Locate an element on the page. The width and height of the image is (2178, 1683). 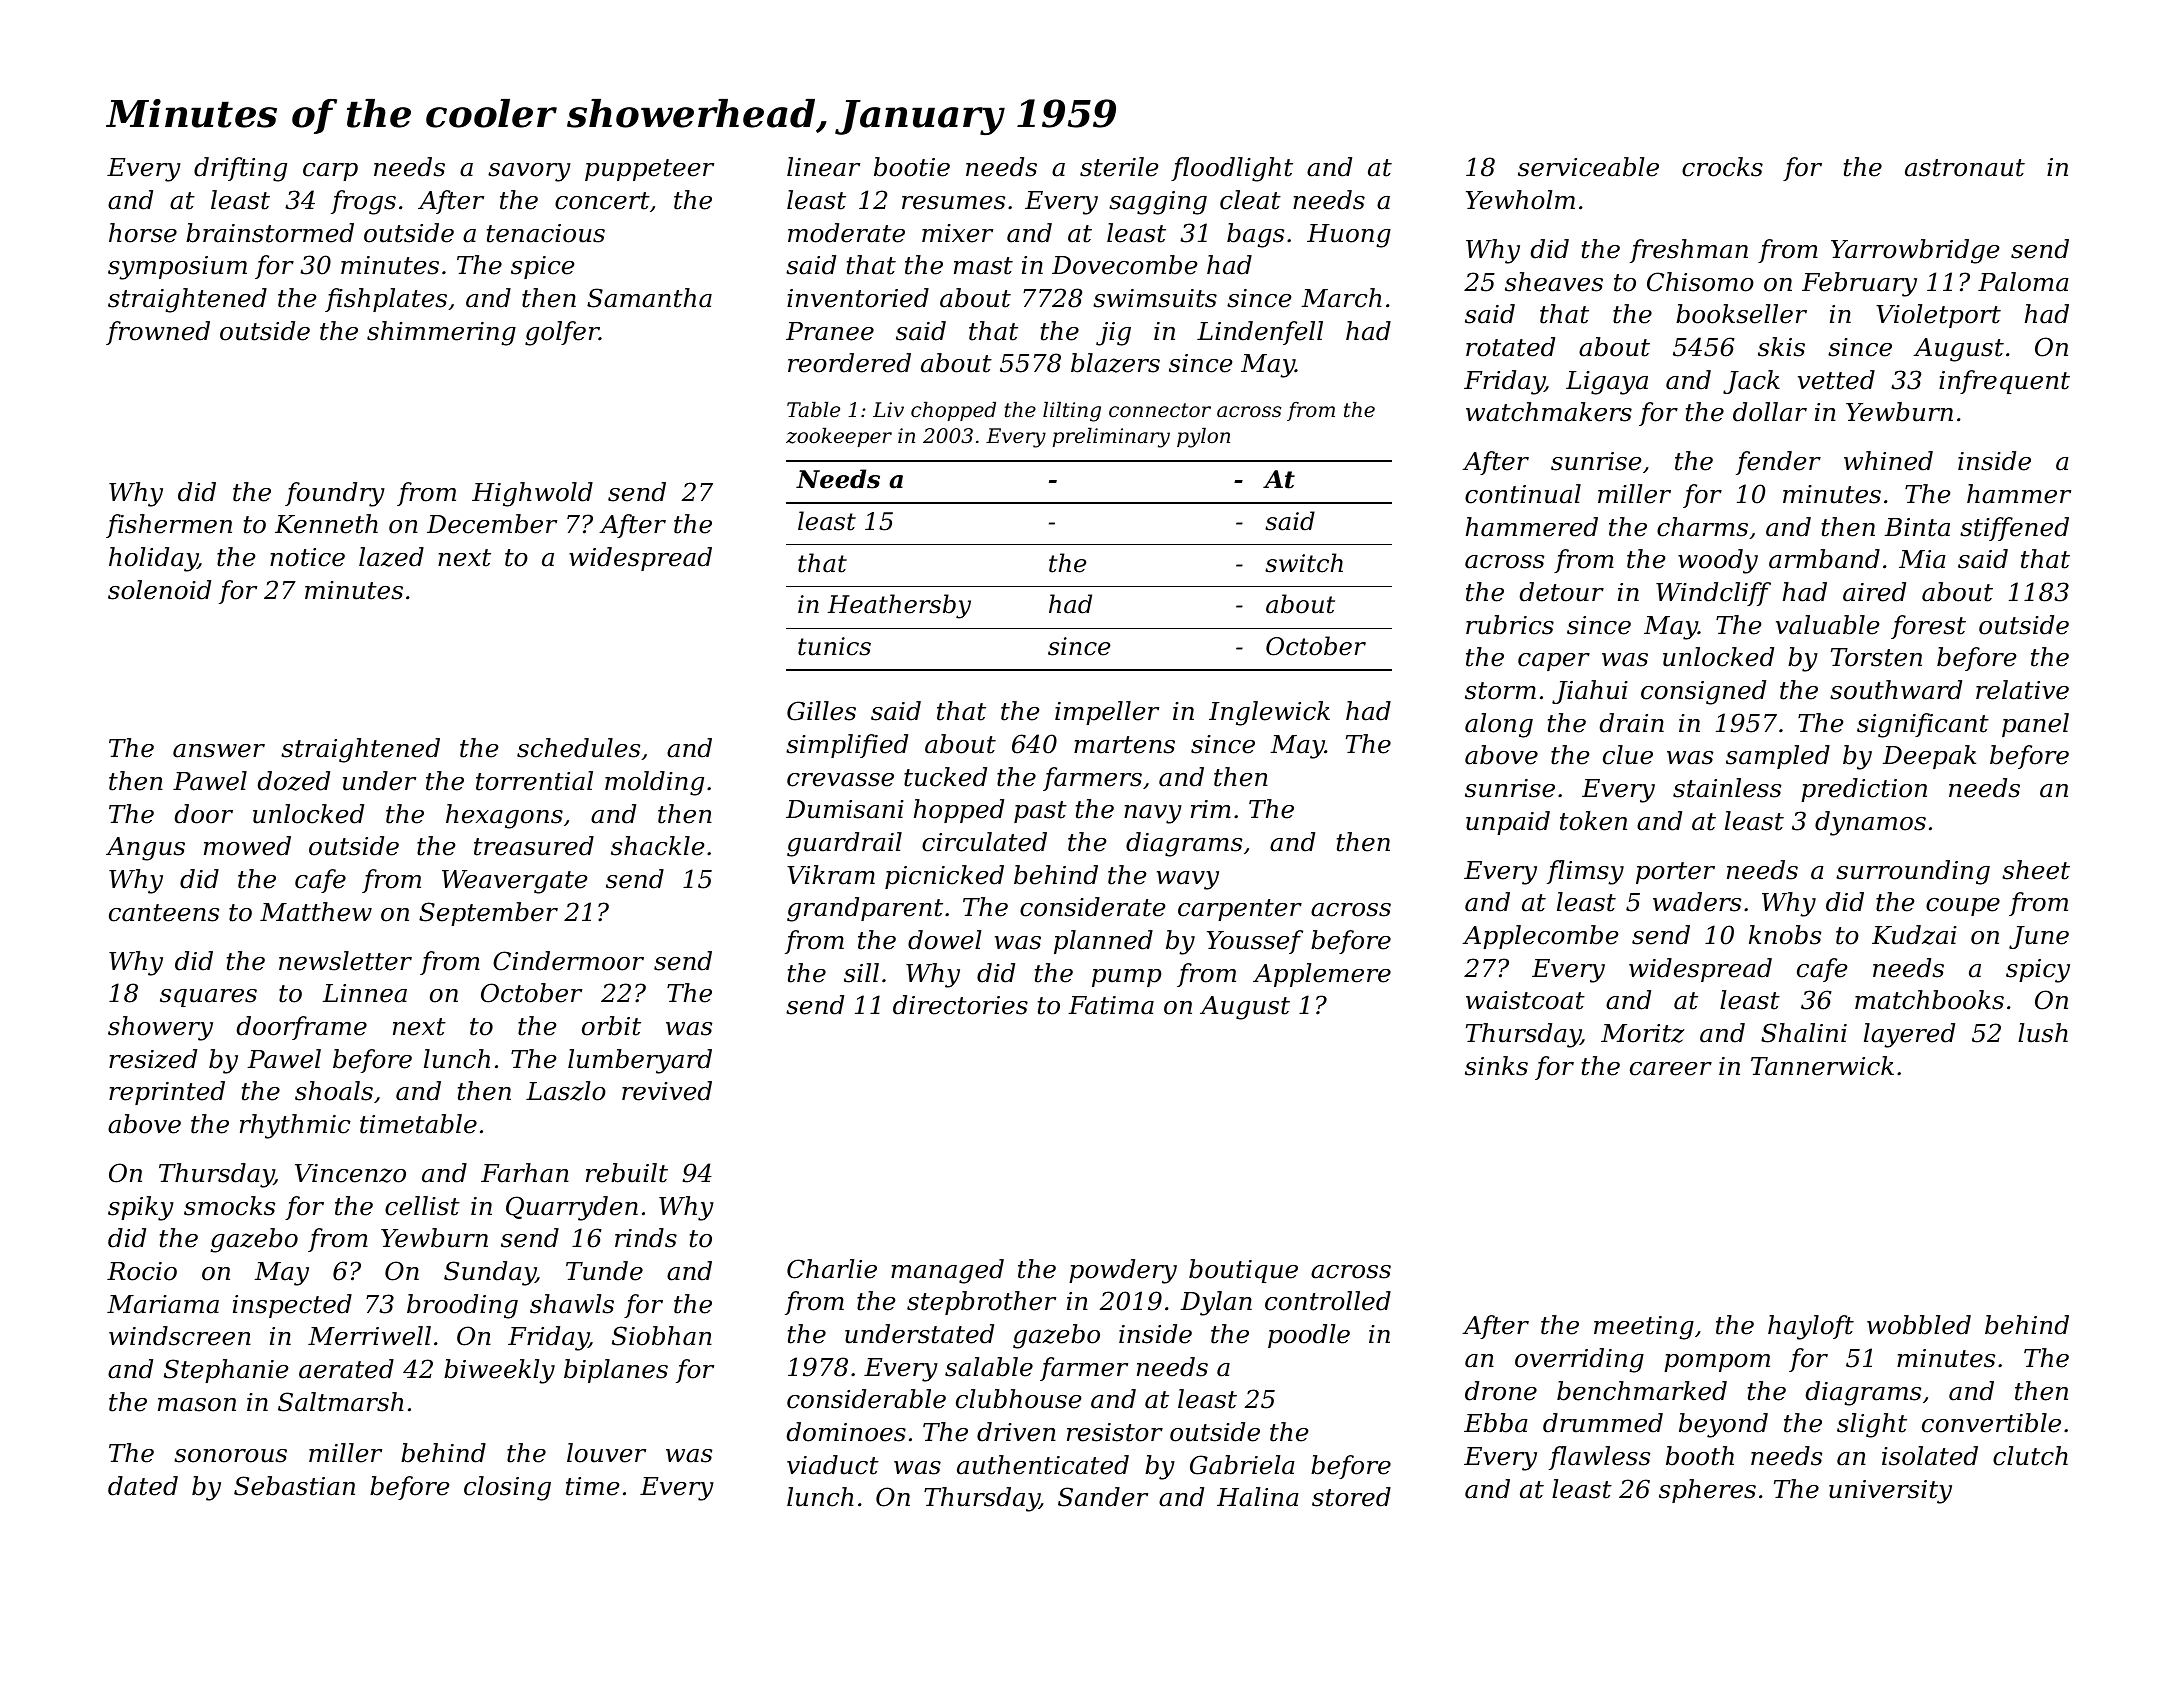
frowned is located at coordinates (158, 333).
